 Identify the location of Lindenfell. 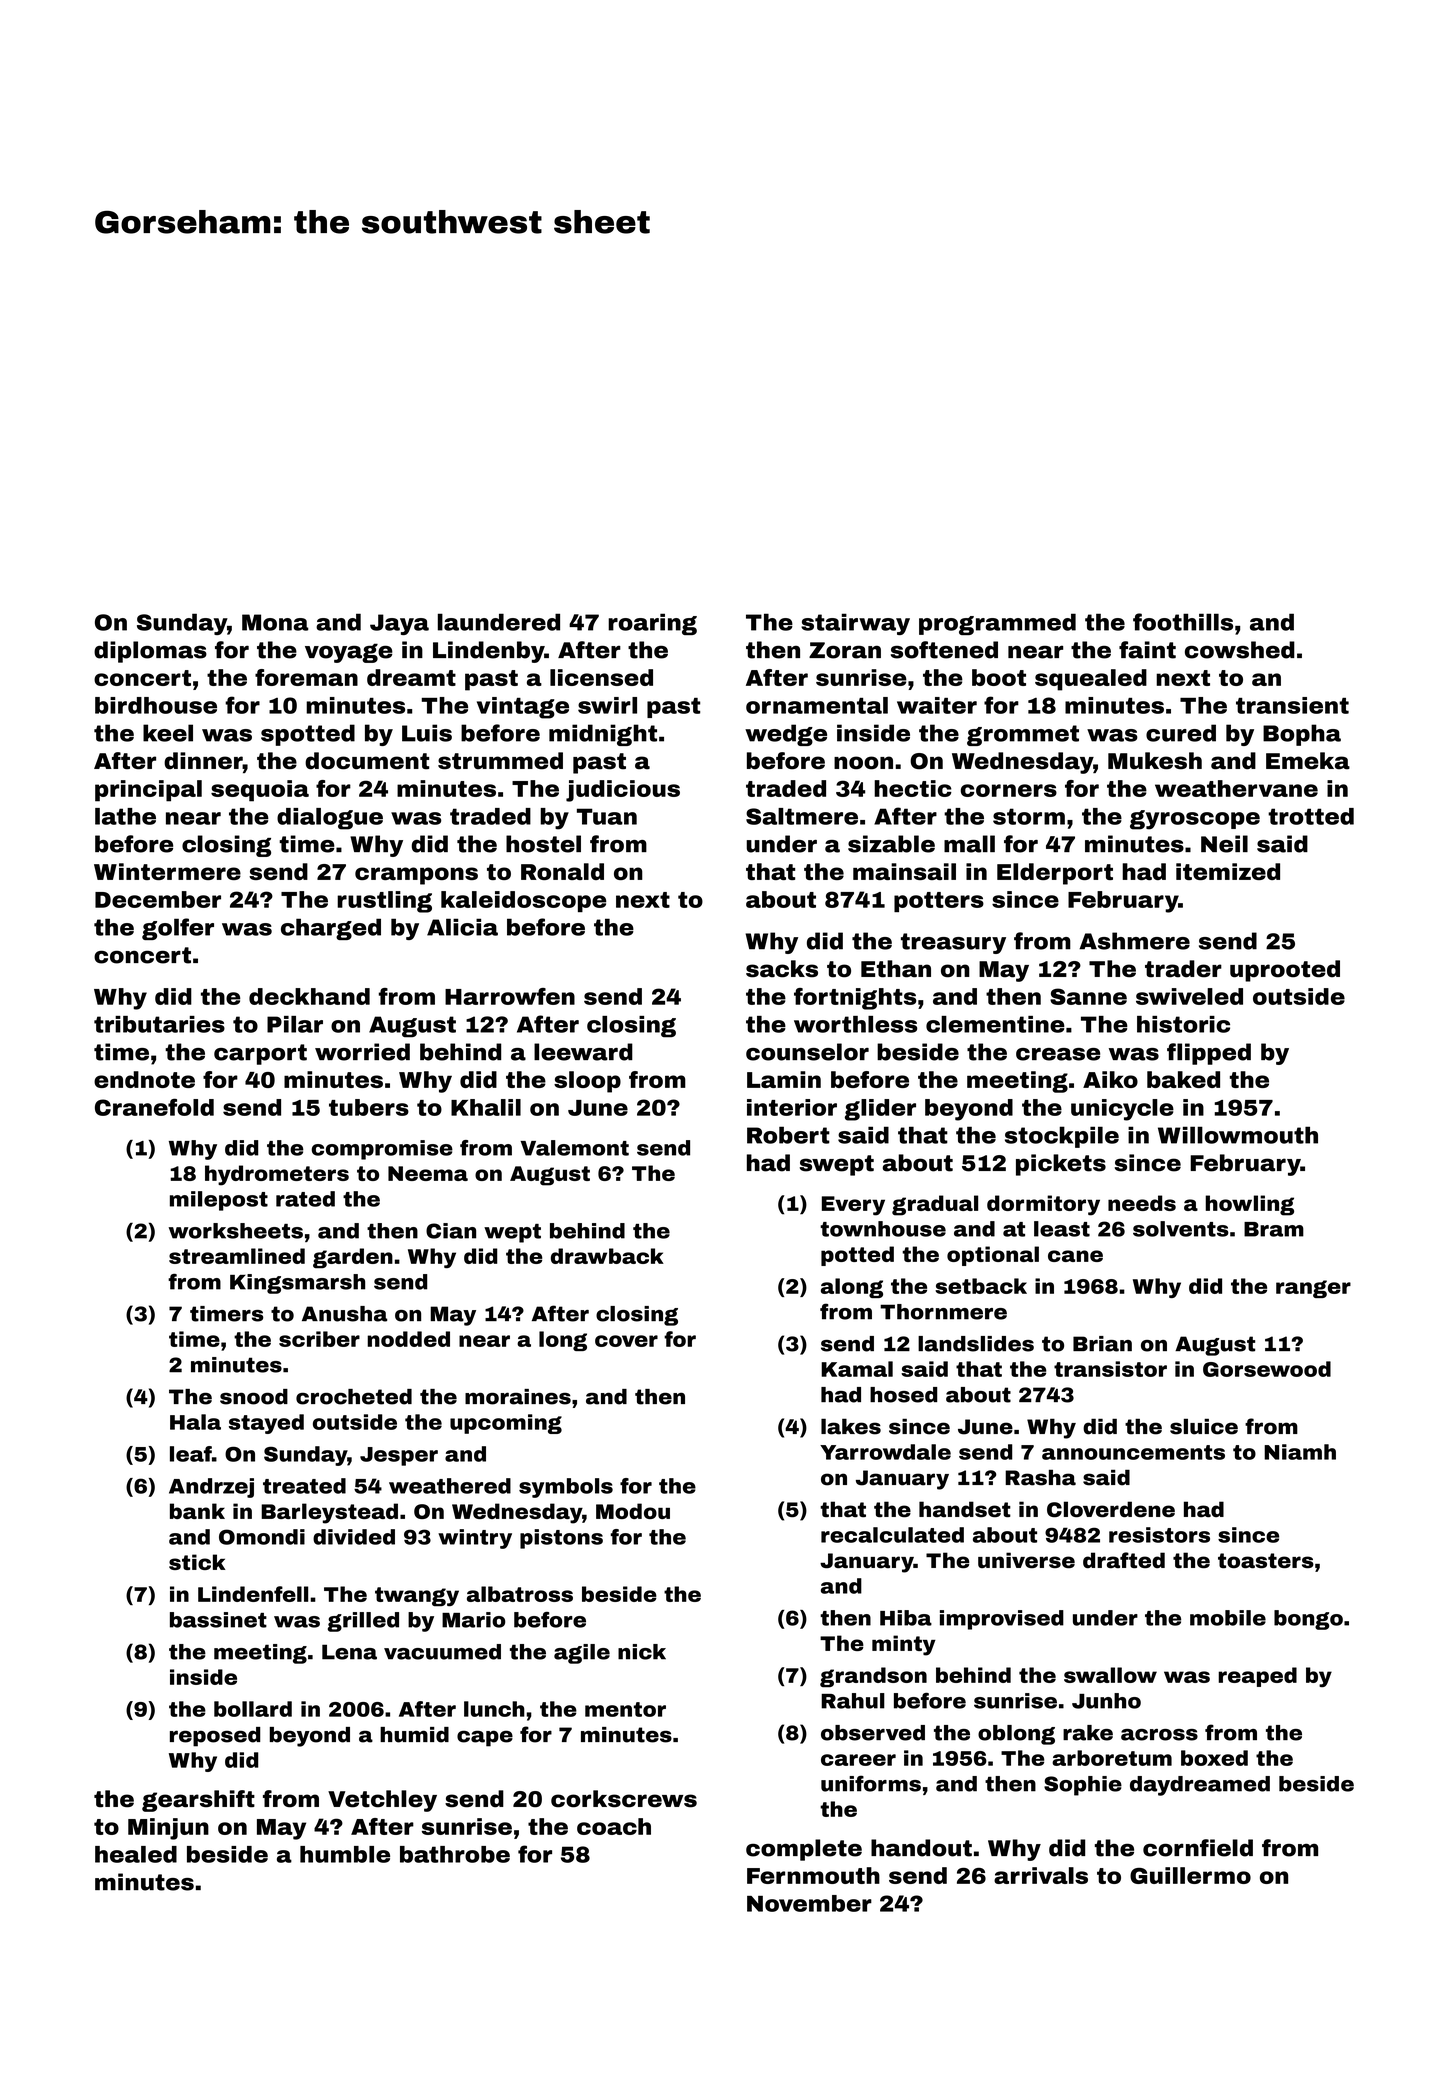
(253, 1594).
